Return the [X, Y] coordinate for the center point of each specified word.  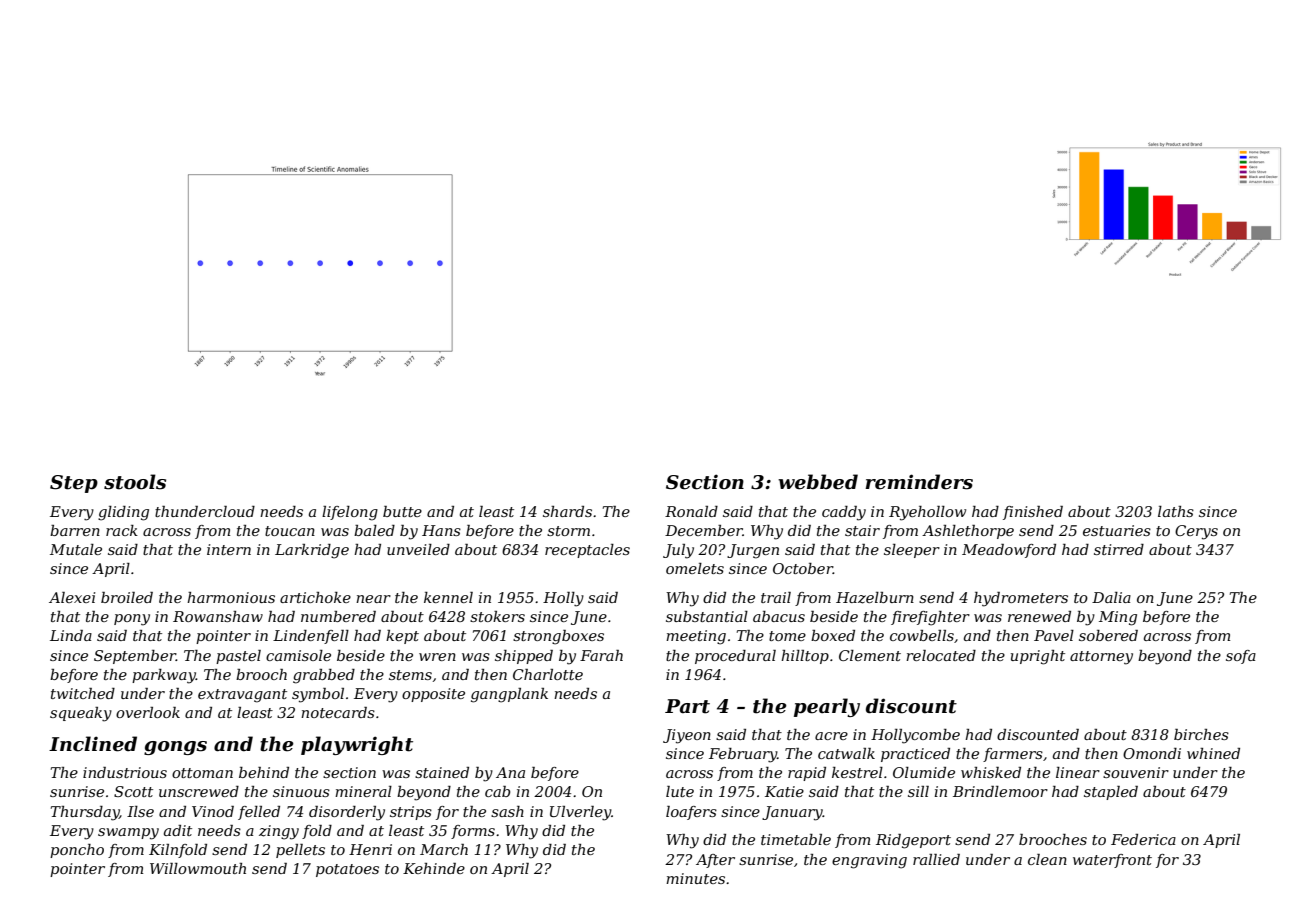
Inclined [93, 744]
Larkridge [312, 551]
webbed [818, 482]
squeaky [81, 714]
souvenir [1136, 772]
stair [862, 530]
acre [831, 736]
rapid [807, 774]
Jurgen [753, 551]
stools [135, 482]
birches [1201, 734]
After [715, 861]
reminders [919, 482]
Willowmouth [198, 868]
